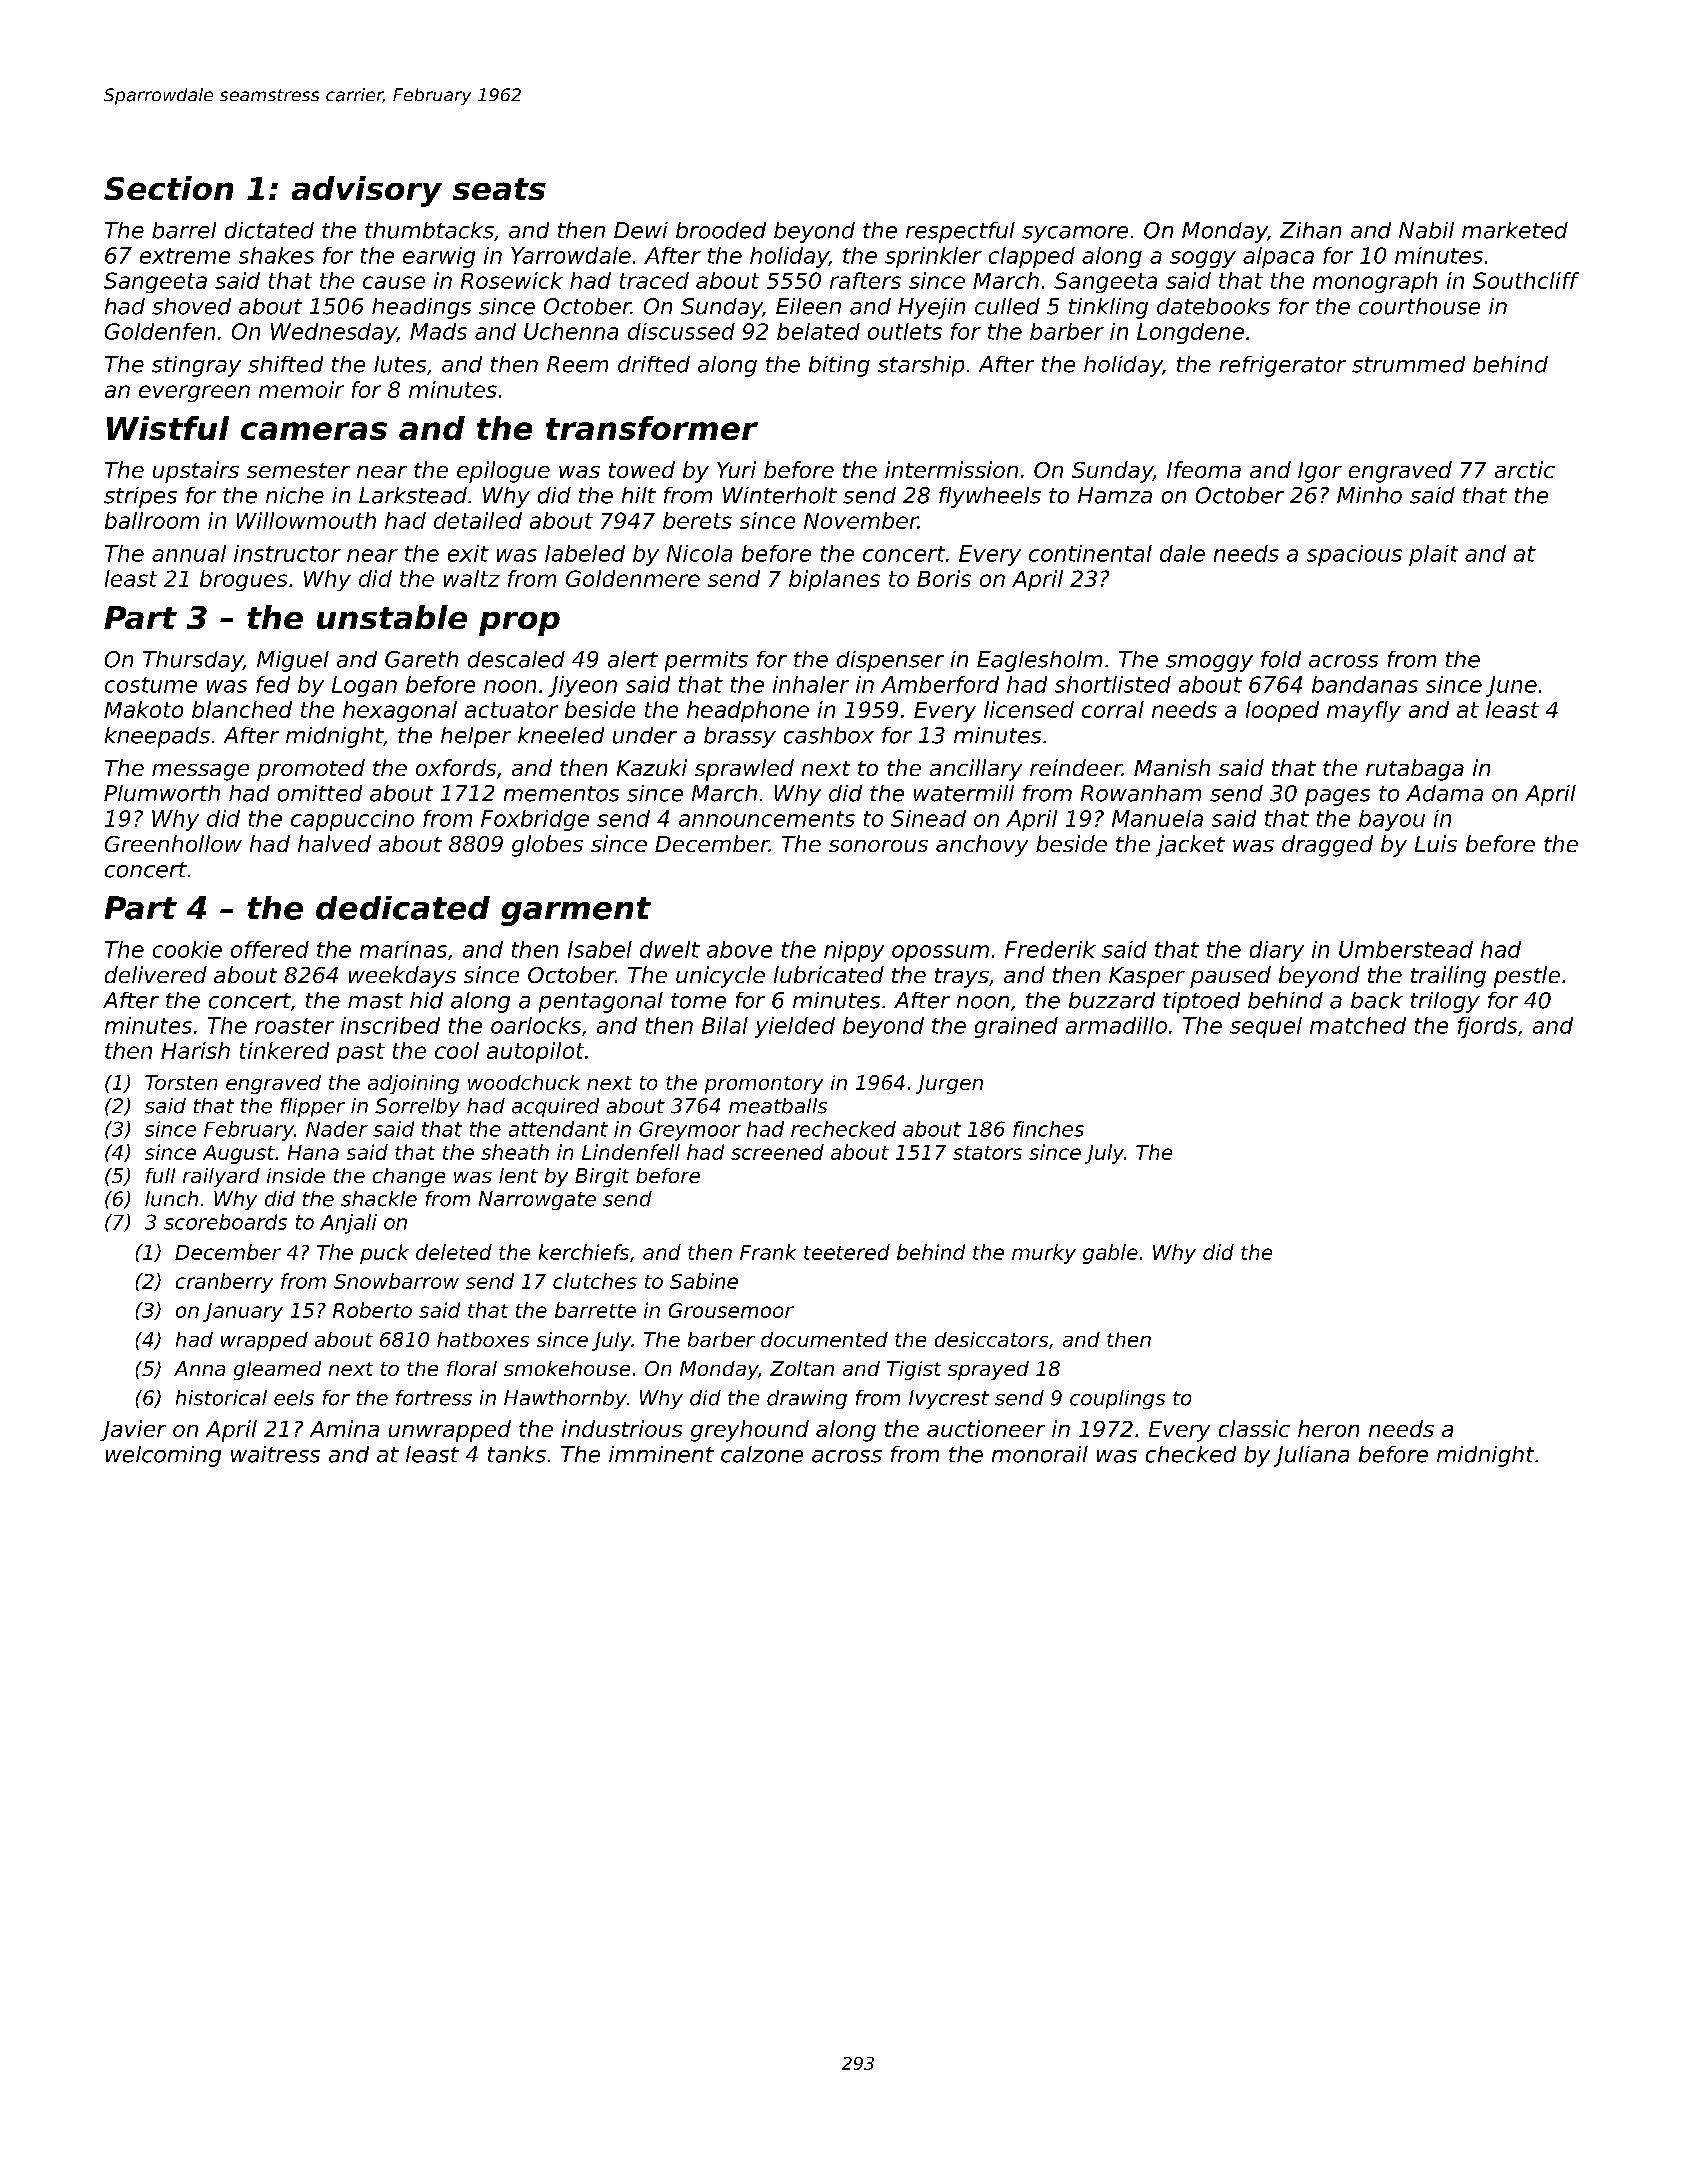 The height and width of the screenshot is (2178, 1683). I want to click on Narrowgate, so click(537, 1200).
